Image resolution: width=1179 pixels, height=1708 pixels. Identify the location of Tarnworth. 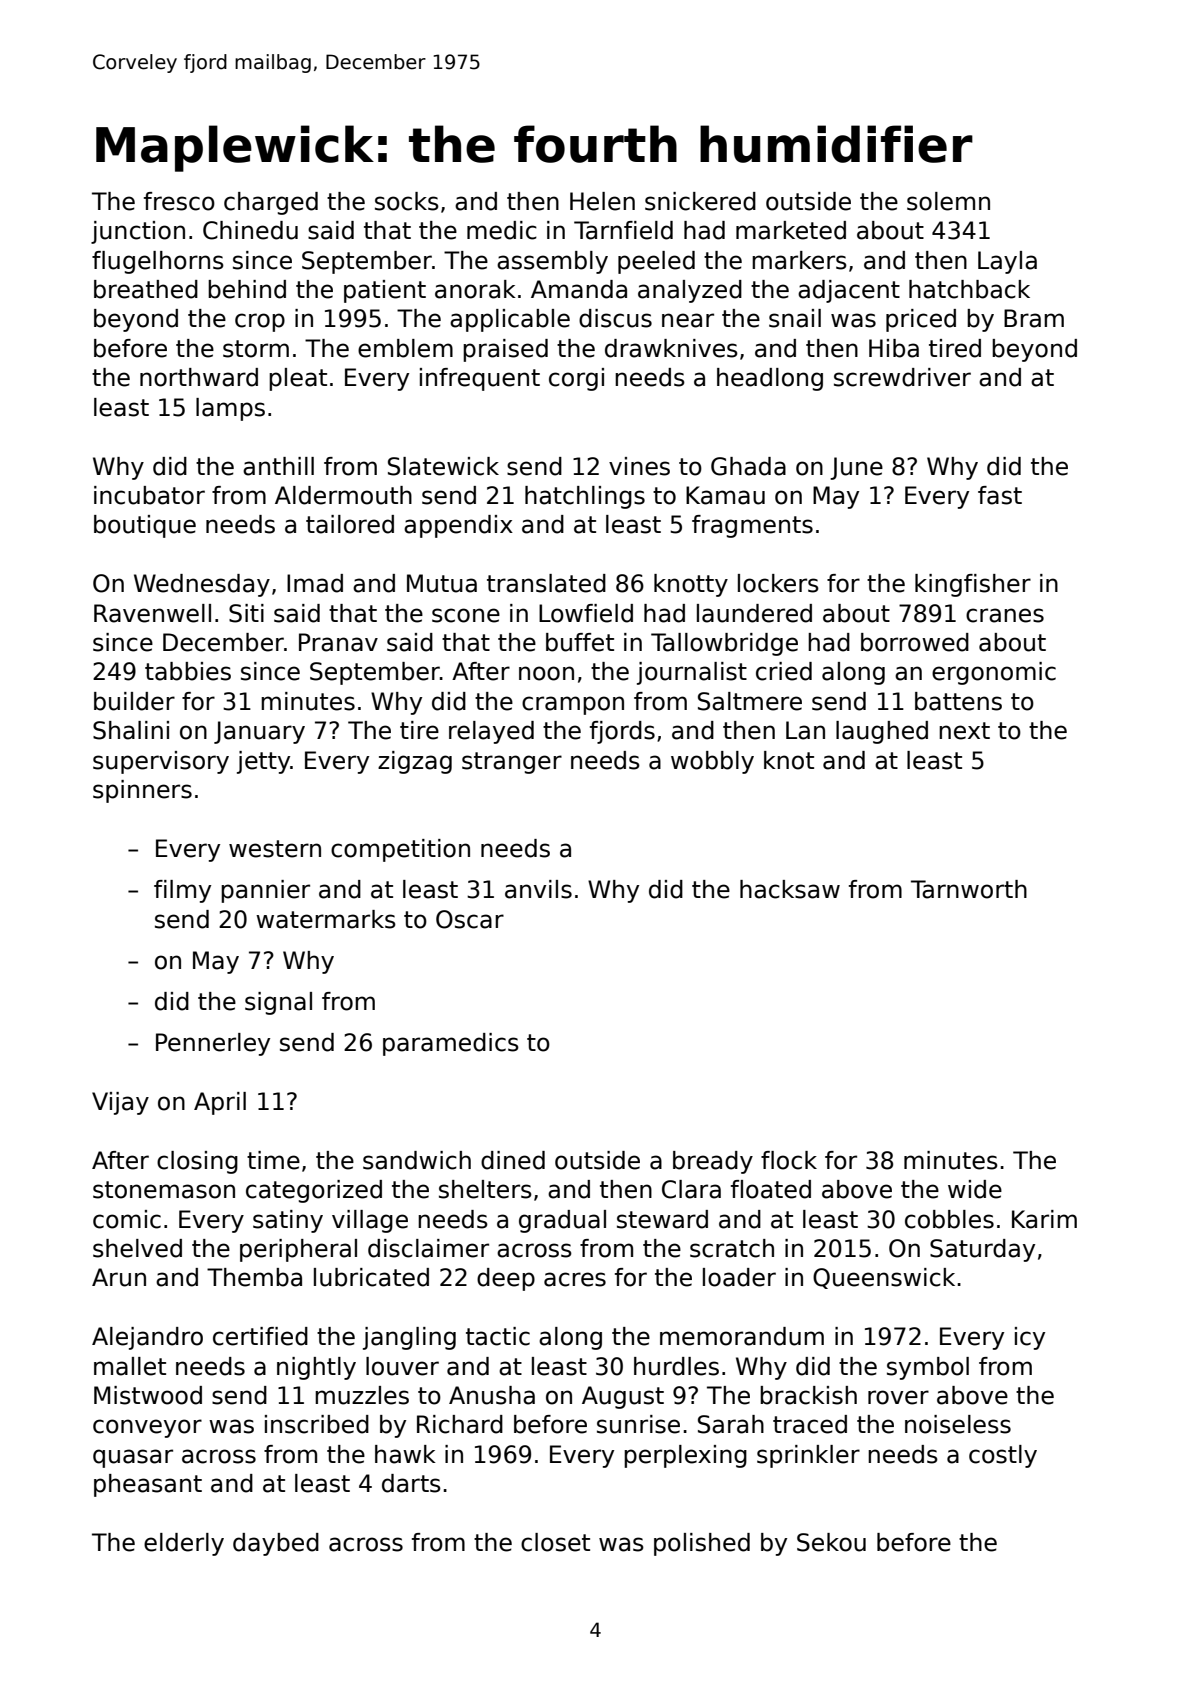
(969, 889).
